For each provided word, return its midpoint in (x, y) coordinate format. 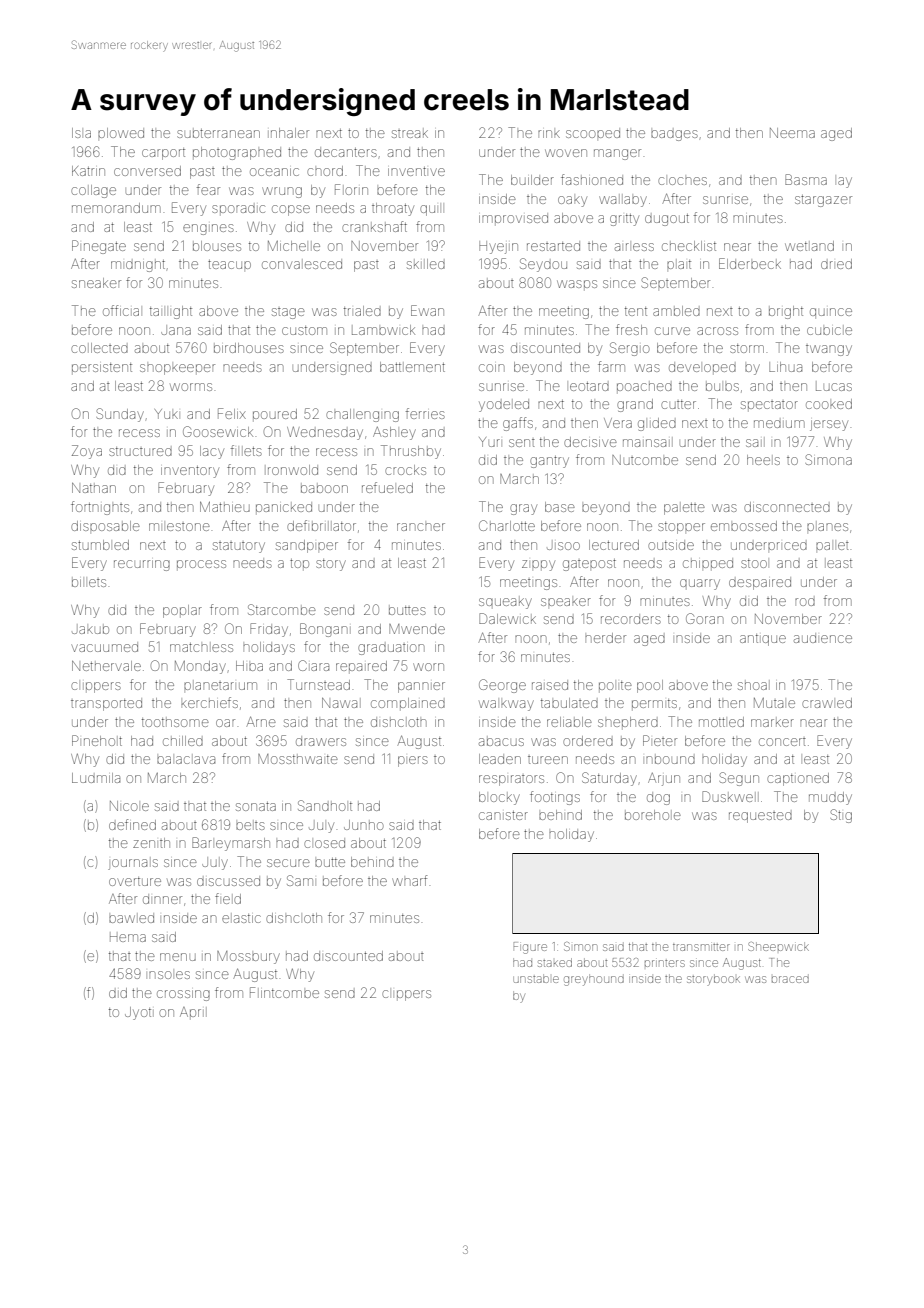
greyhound (594, 980)
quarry (700, 584)
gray (523, 509)
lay (845, 182)
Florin (351, 189)
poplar (182, 611)
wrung (282, 192)
